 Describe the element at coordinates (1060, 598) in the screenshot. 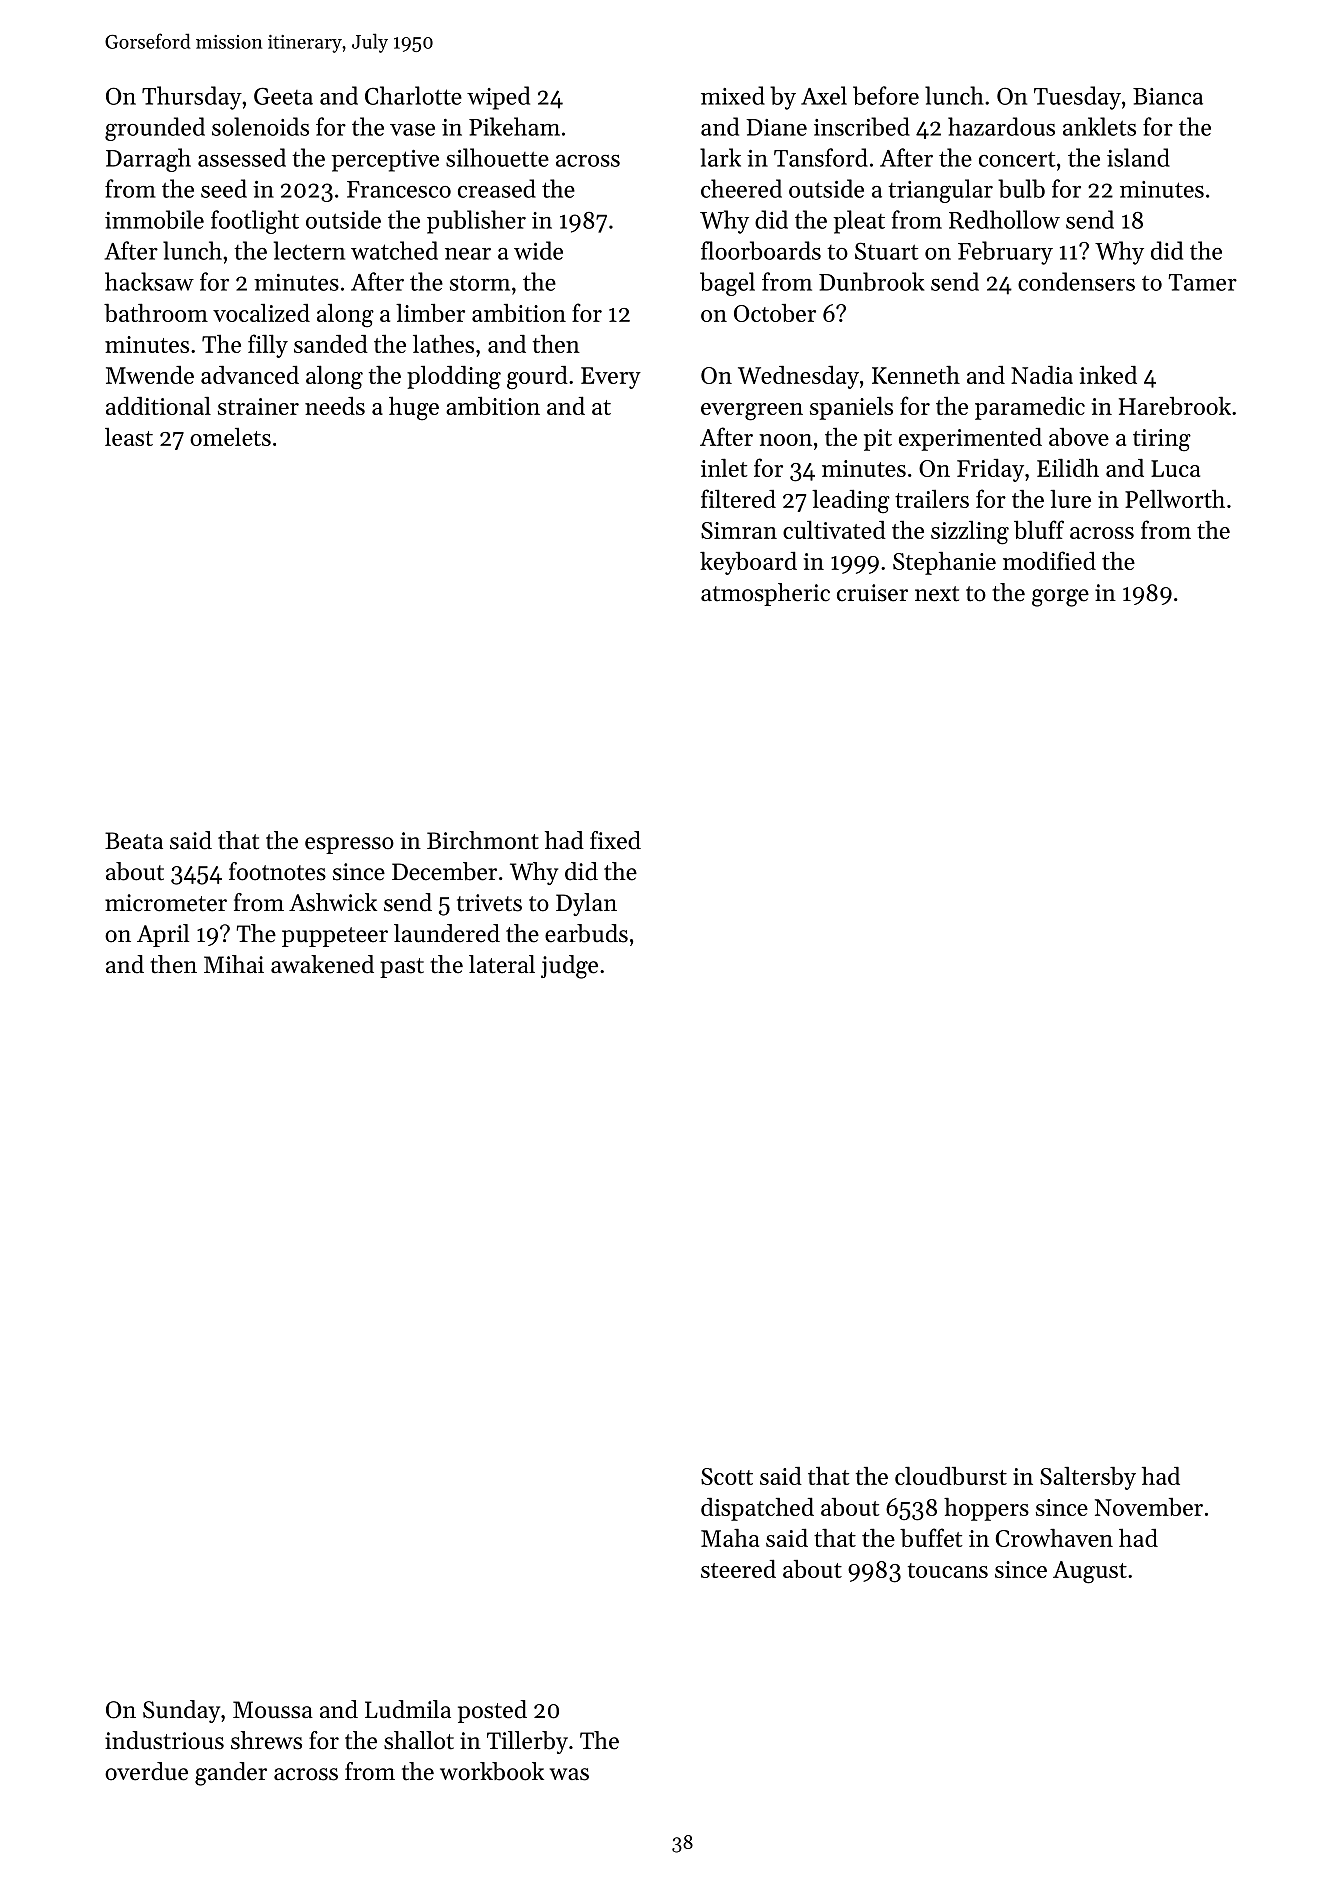

I see `gorge` at that location.
